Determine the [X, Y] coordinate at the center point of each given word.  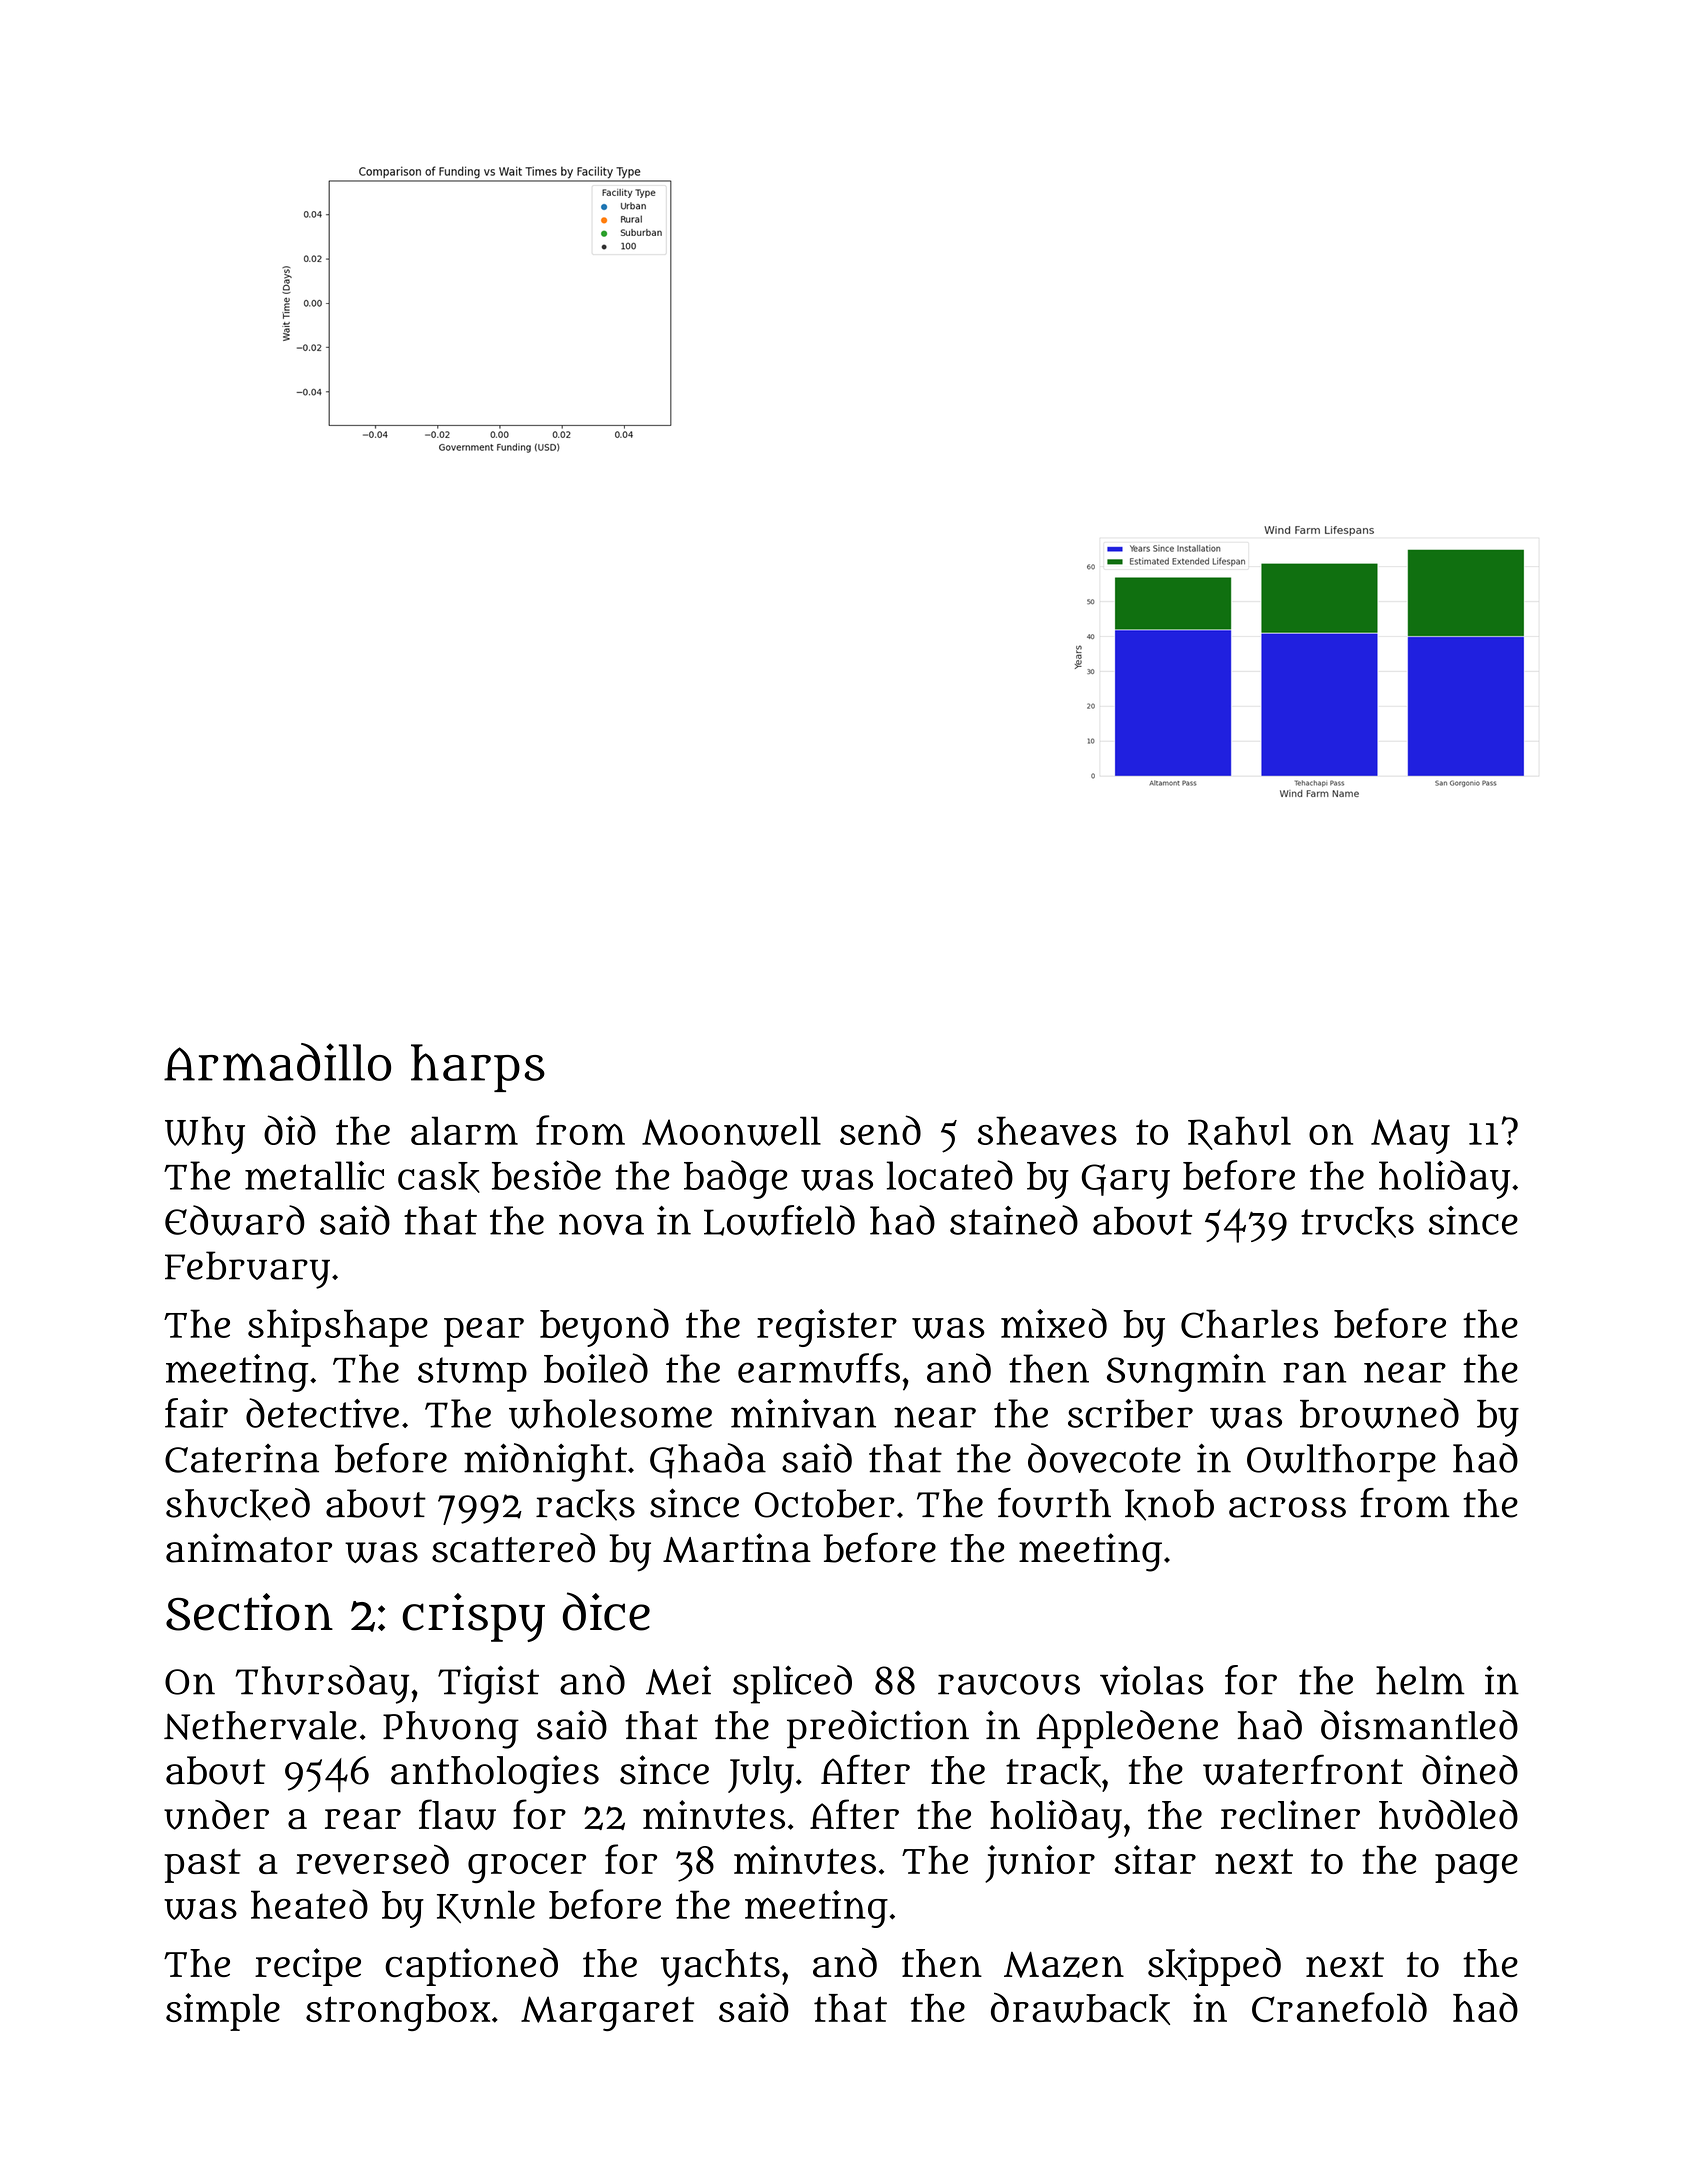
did [290, 1130]
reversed [372, 1860]
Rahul [1239, 1133]
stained [1014, 1220]
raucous [1009, 1684]
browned [1379, 1413]
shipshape [338, 1328]
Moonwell [731, 1131]
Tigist [488, 1684]
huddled [1448, 1815]
